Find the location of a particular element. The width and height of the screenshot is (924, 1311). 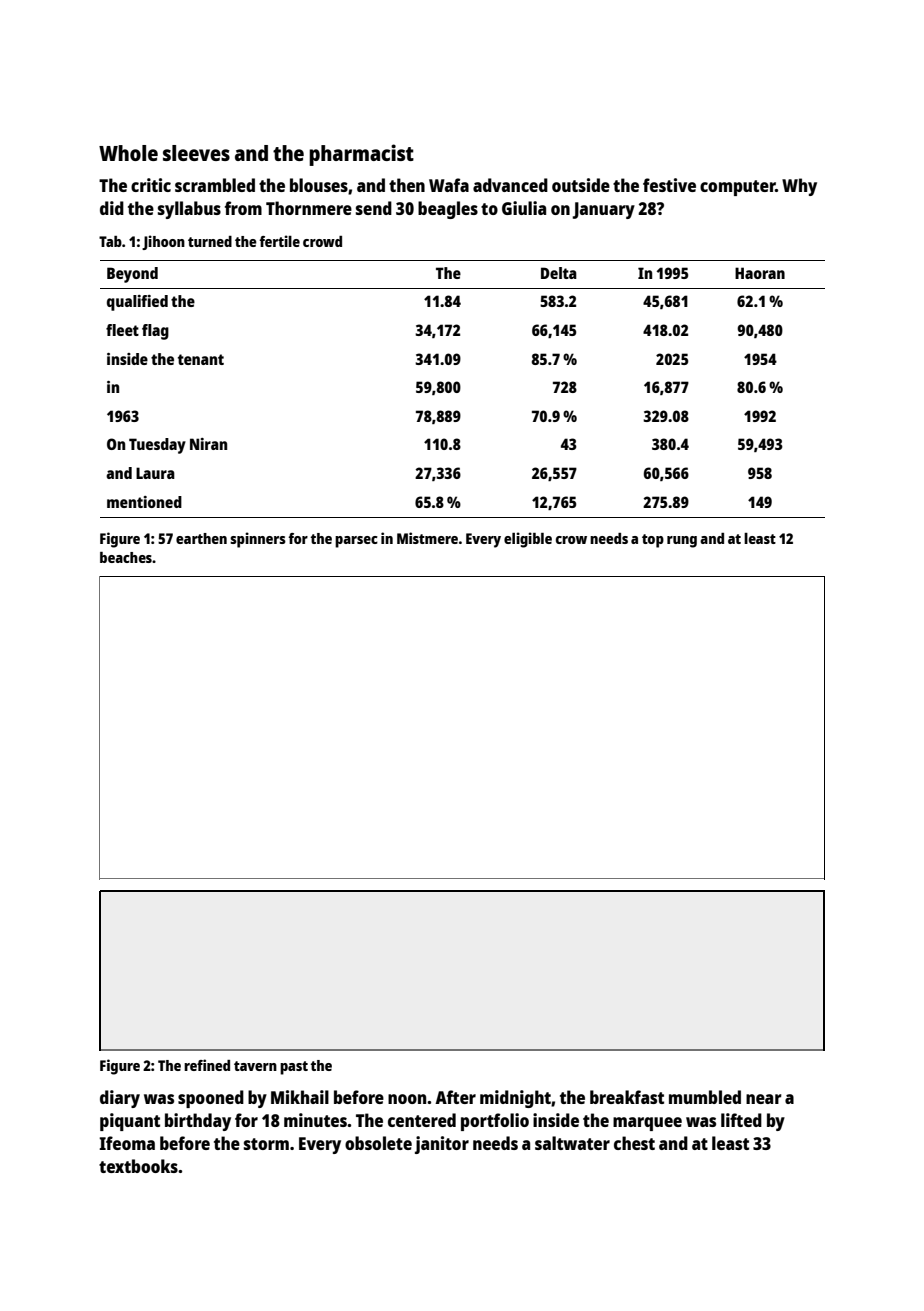

Mikhail is located at coordinates (300, 1097).
